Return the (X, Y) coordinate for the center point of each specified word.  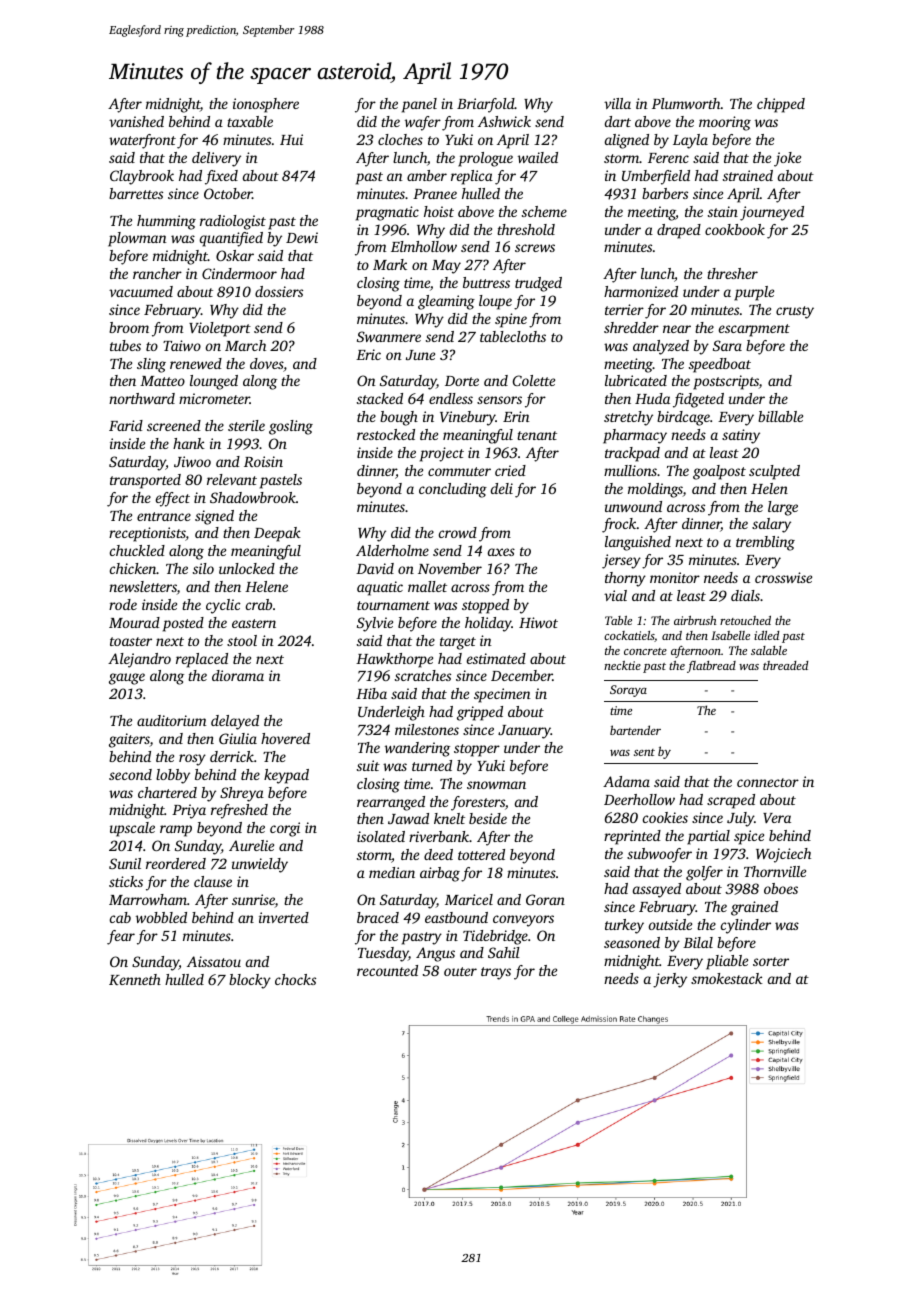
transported (145, 481)
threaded (786, 665)
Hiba (371, 693)
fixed (221, 177)
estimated (496, 658)
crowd (458, 532)
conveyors (523, 921)
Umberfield (656, 177)
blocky (250, 981)
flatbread (711, 667)
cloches (400, 139)
